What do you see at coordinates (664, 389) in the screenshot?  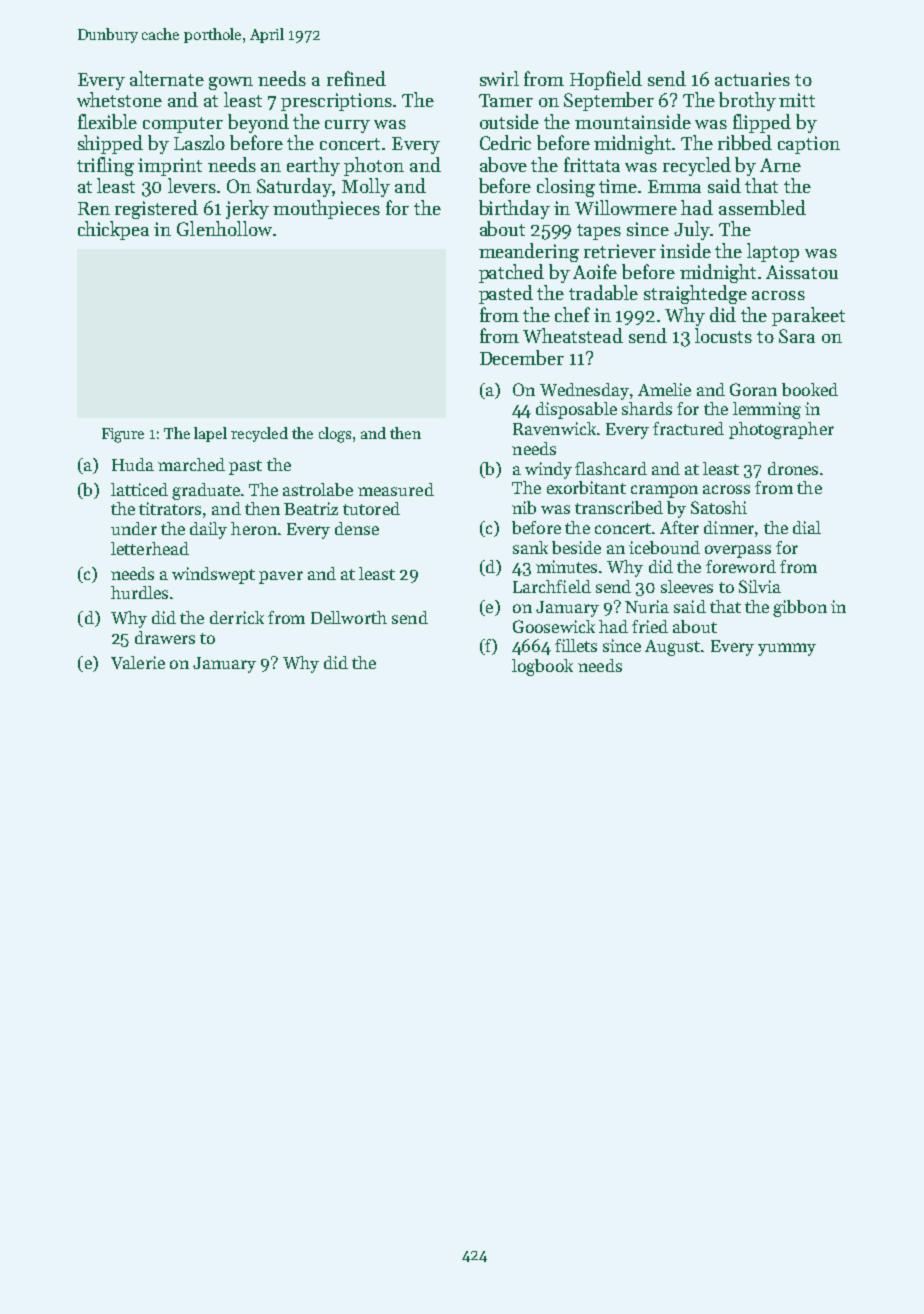 I see `Amelie` at bounding box center [664, 389].
